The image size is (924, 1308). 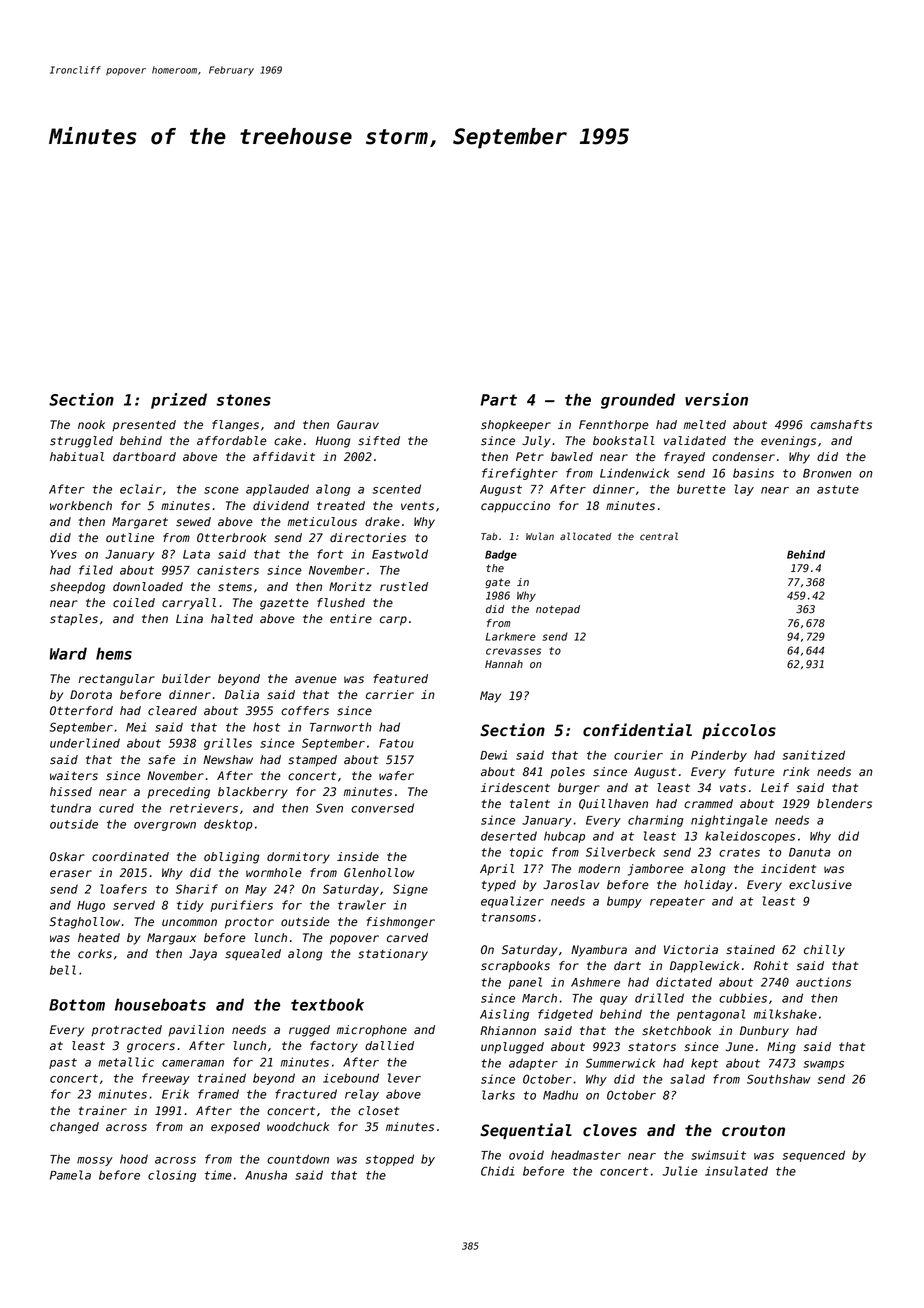 What do you see at coordinates (218, 1175) in the screenshot?
I see `time` at bounding box center [218, 1175].
